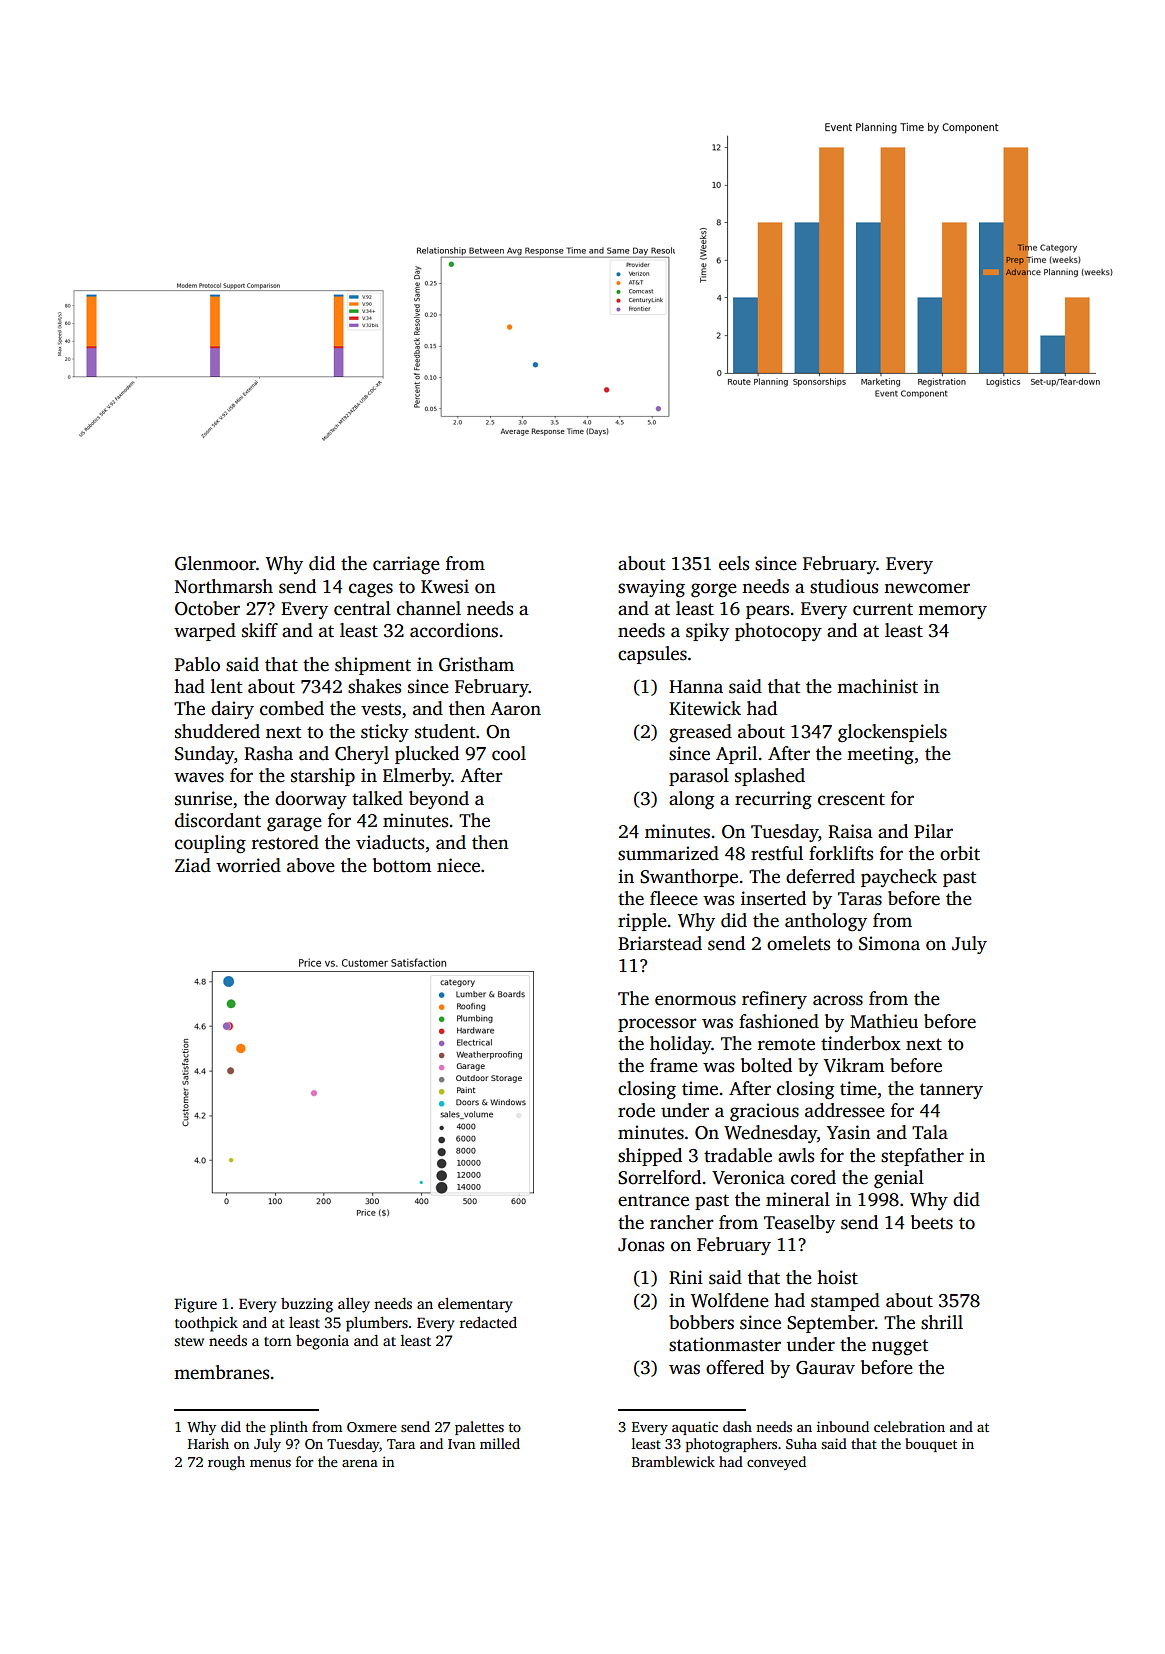  Describe the element at coordinates (773, 898) in the screenshot. I see `inserted` at that location.
